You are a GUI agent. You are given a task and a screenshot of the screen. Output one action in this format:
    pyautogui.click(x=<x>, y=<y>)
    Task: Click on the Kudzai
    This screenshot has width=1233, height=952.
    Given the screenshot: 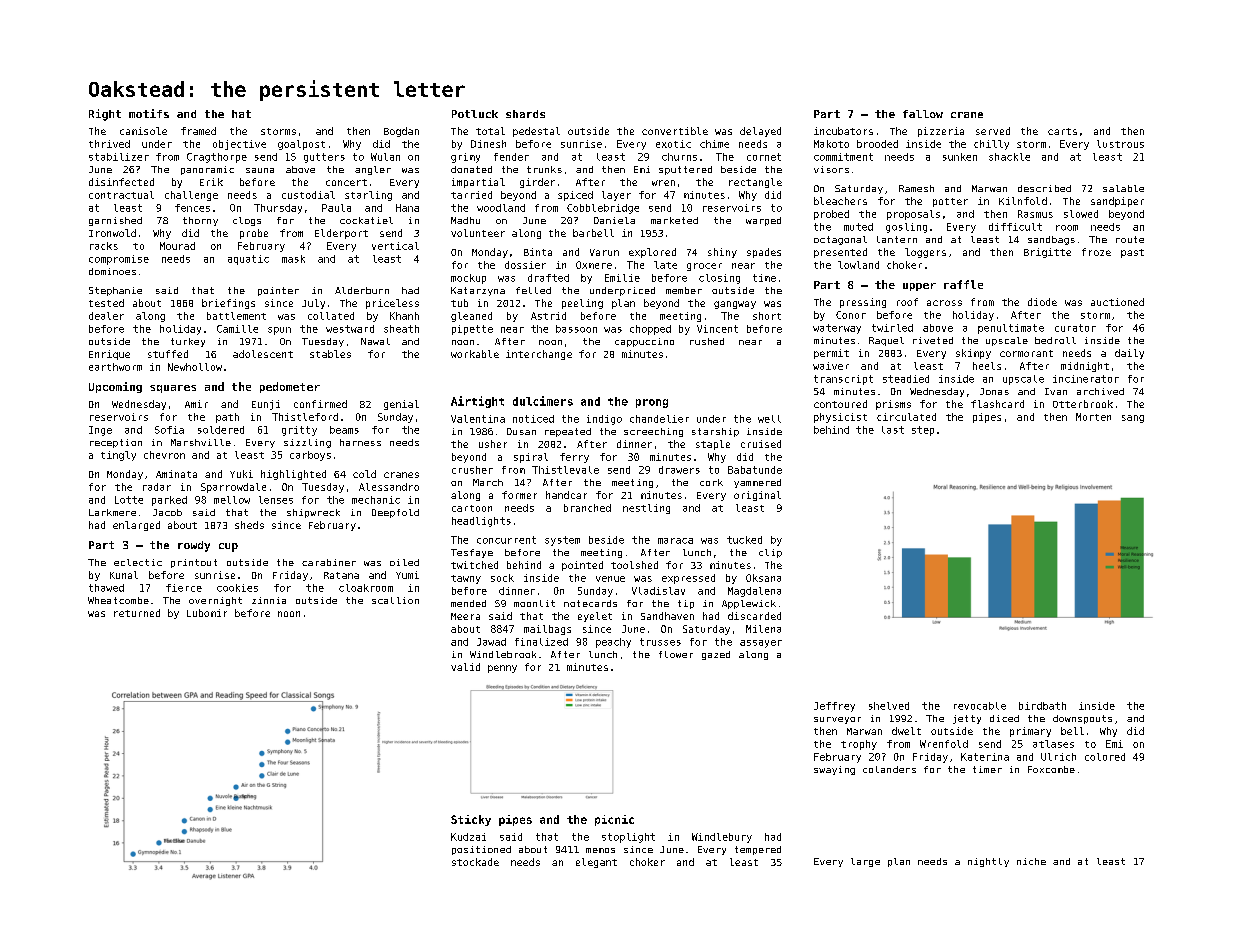 What is the action you would take?
    pyautogui.click(x=468, y=837)
